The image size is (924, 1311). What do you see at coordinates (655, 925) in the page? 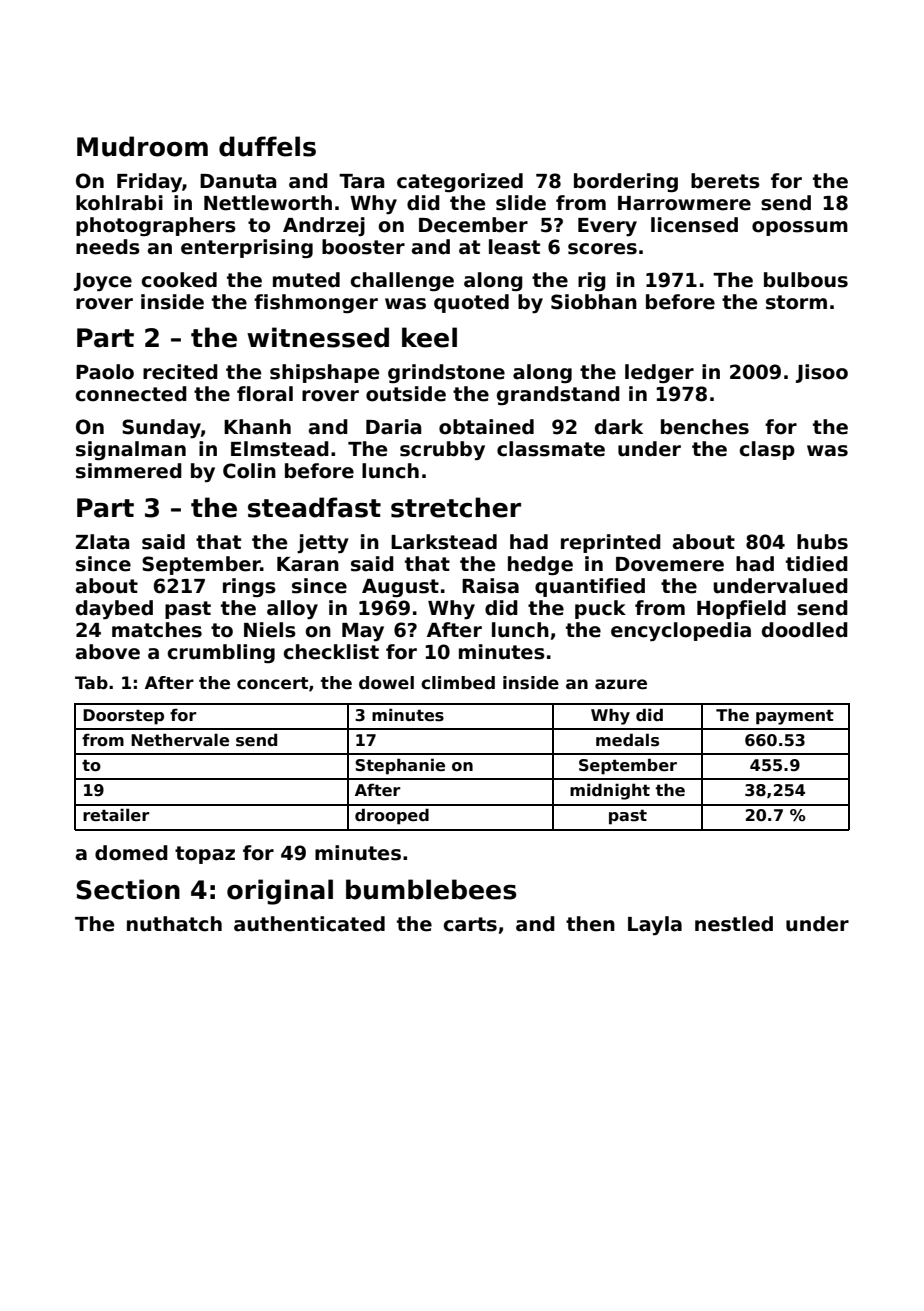
I see `Layla` at bounding box center [655, 925].
